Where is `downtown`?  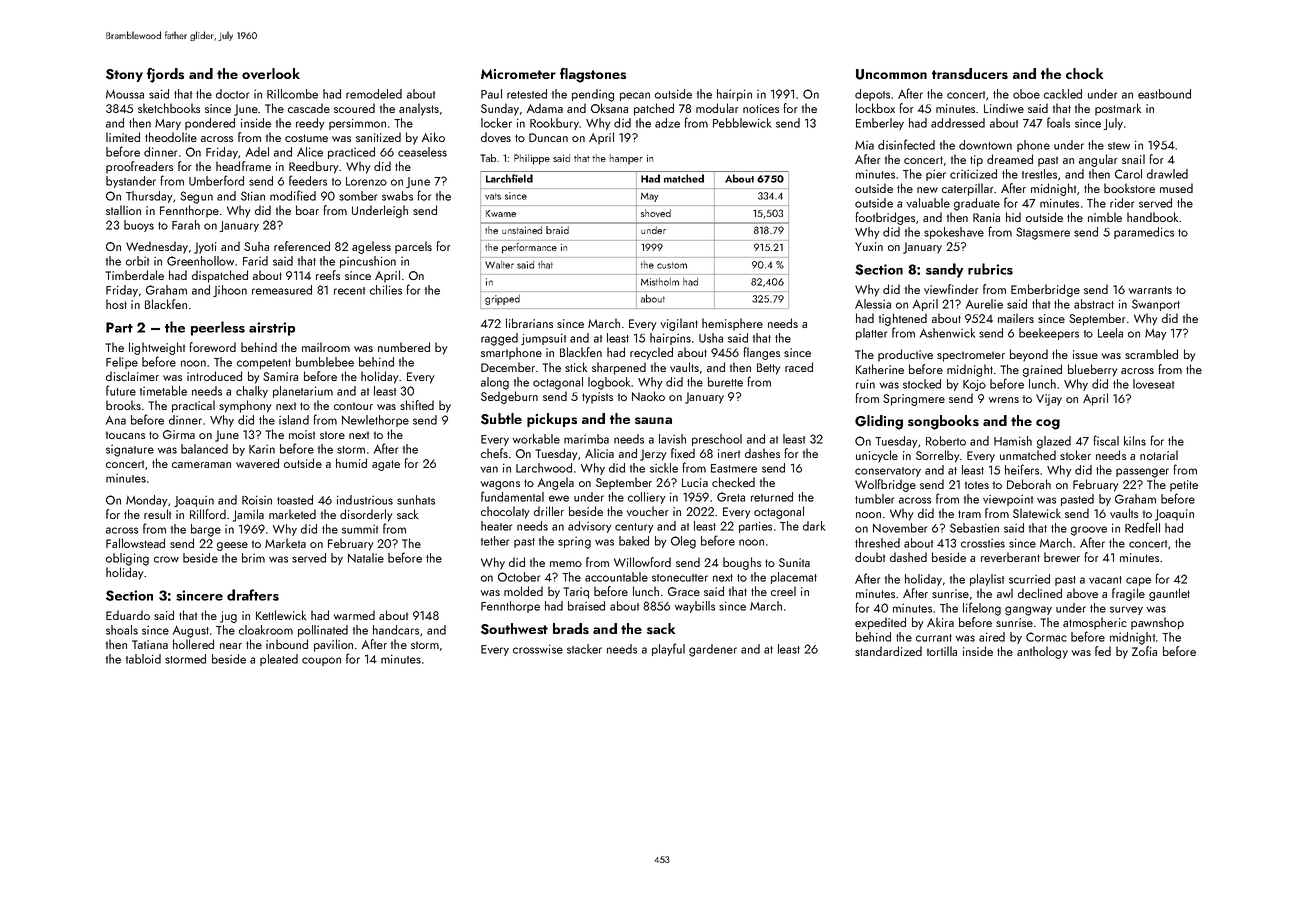 downtown is located at coordinates (985, 145).
